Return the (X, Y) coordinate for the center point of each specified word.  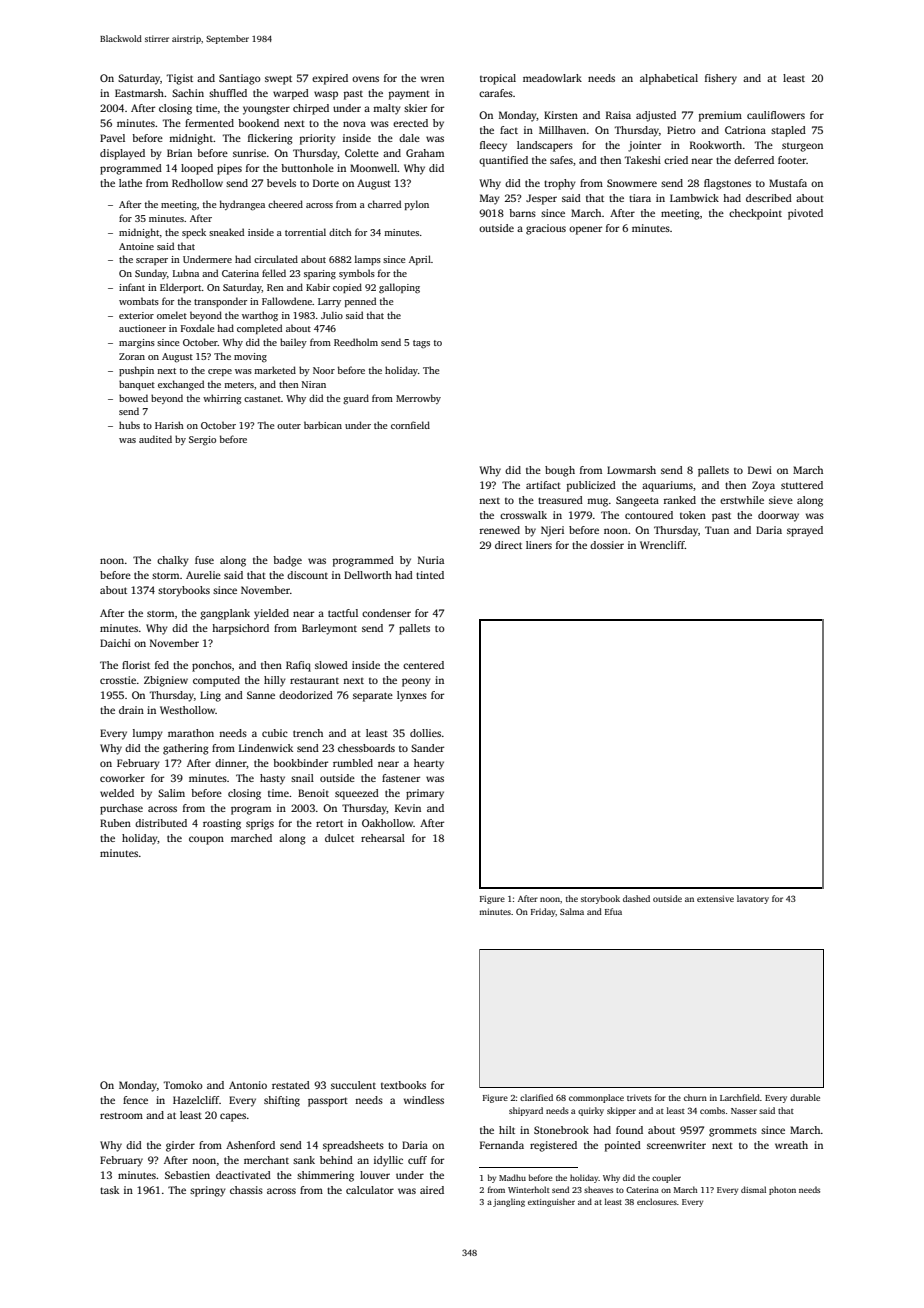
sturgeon (802, 147)
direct (508, 545)
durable (805, 1097)
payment (409, 95)
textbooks (403, 1085)
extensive (715, 898)
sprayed (805, 531)
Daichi (115, 643)
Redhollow (197, 183)
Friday (543, 912)
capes (233, 1117)
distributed (161, 823)
